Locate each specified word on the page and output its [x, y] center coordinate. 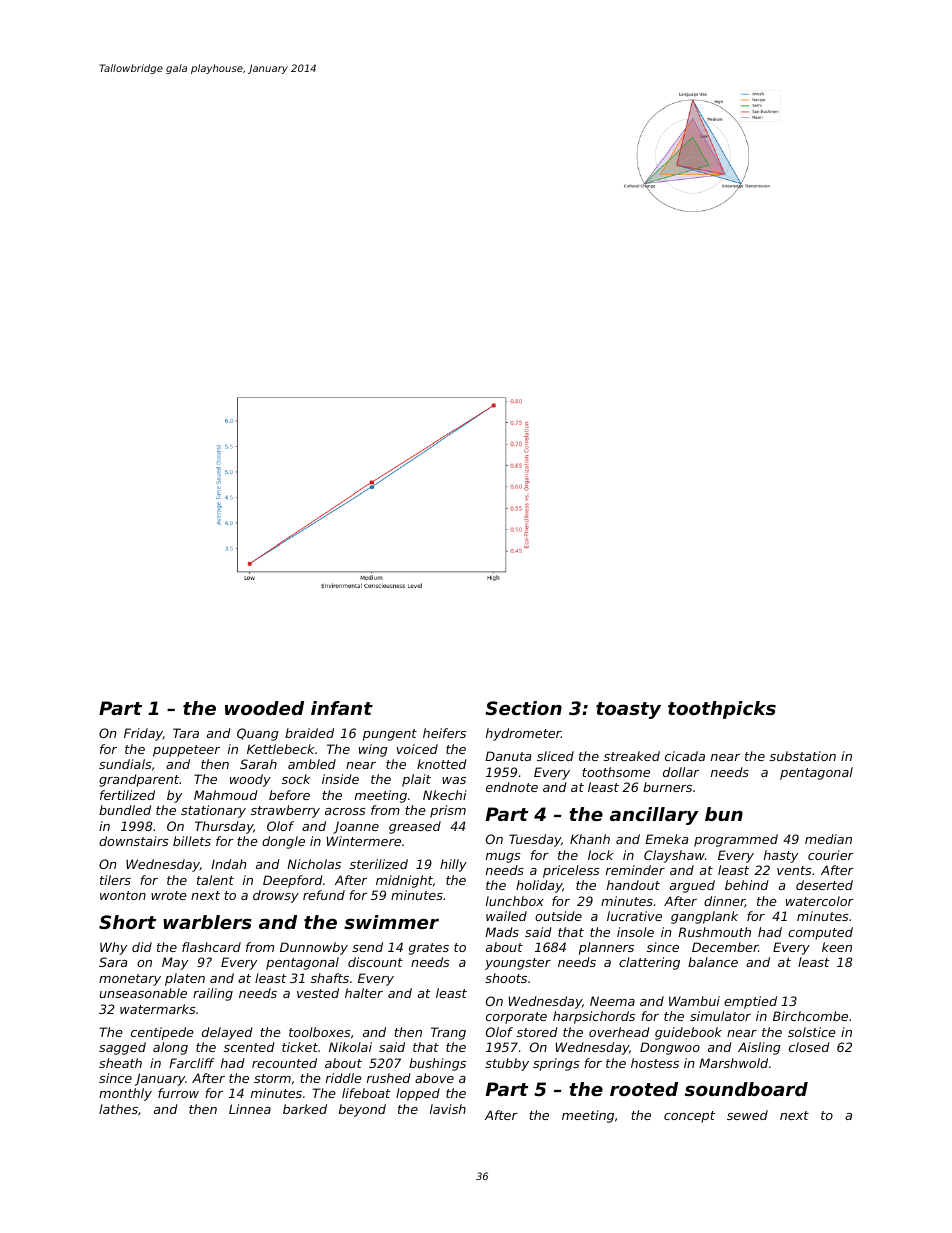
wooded [264, 708]
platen [185, 979]
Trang [448, 1033]
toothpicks [722, 710]
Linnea [250, 1109]
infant [342, 708]
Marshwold [733, 1063]
